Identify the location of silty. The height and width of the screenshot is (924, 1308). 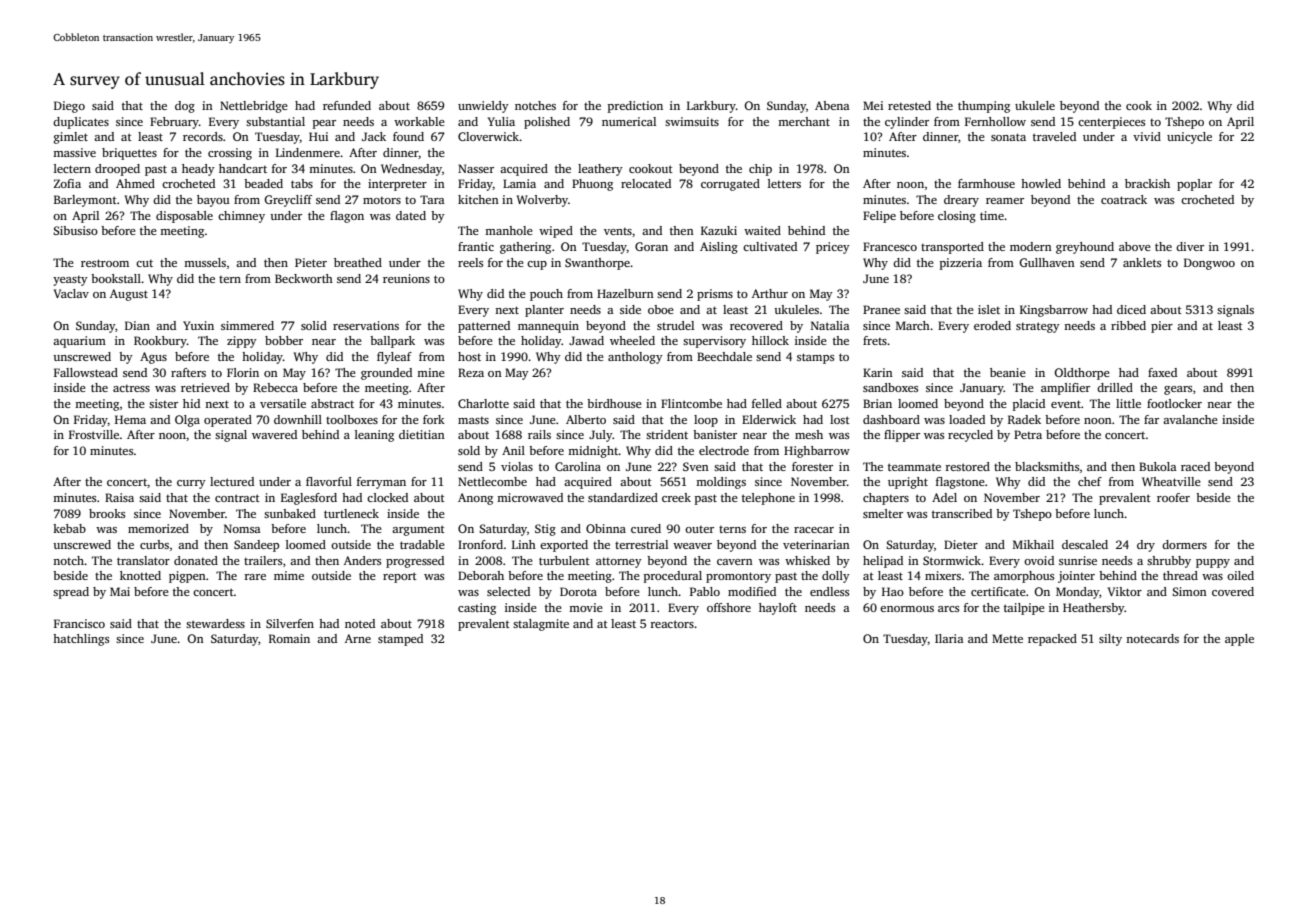
(1110, 640).
